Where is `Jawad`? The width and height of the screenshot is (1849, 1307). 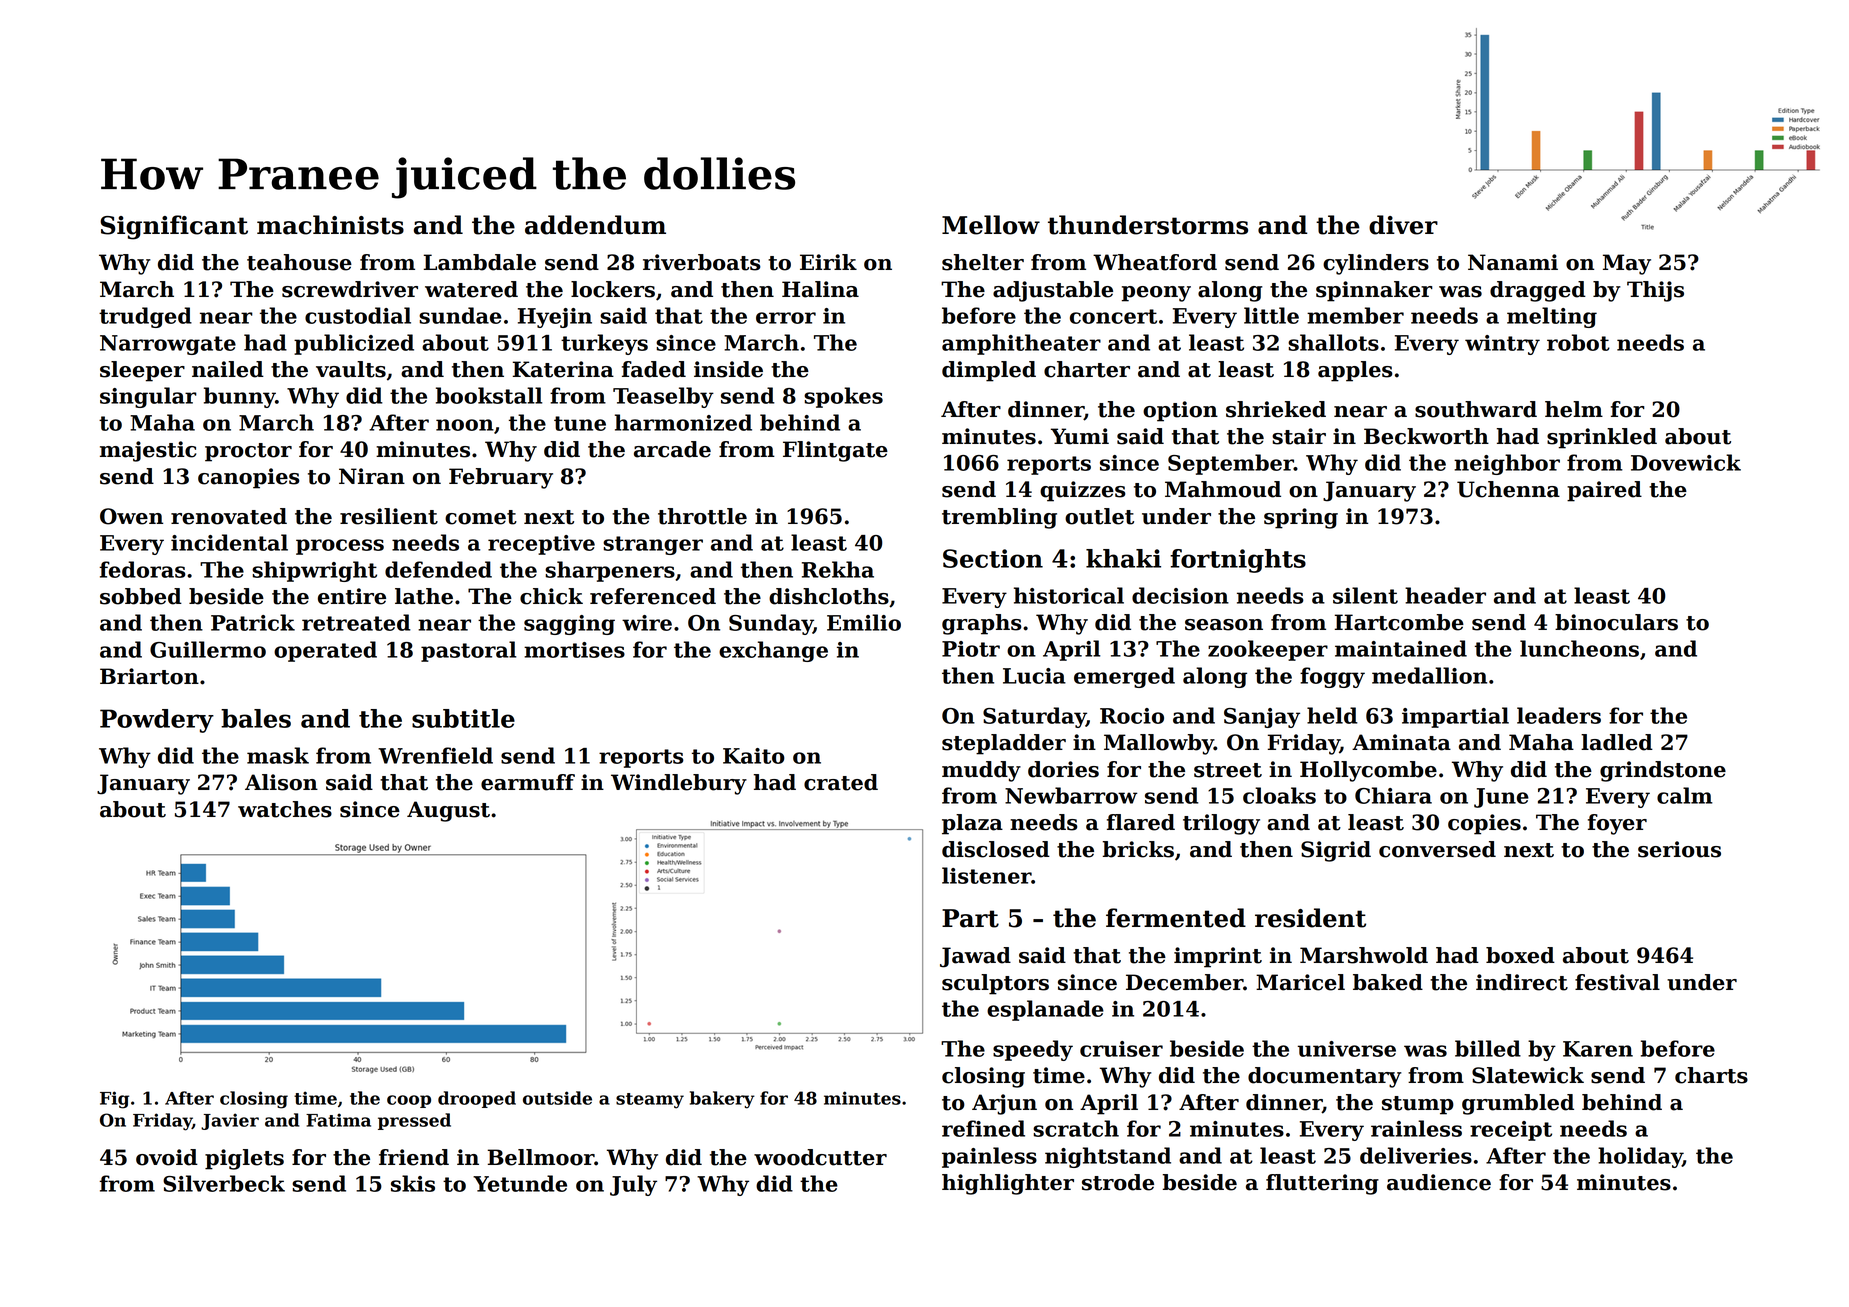
Jawad is located at coordinates (975, 957).
